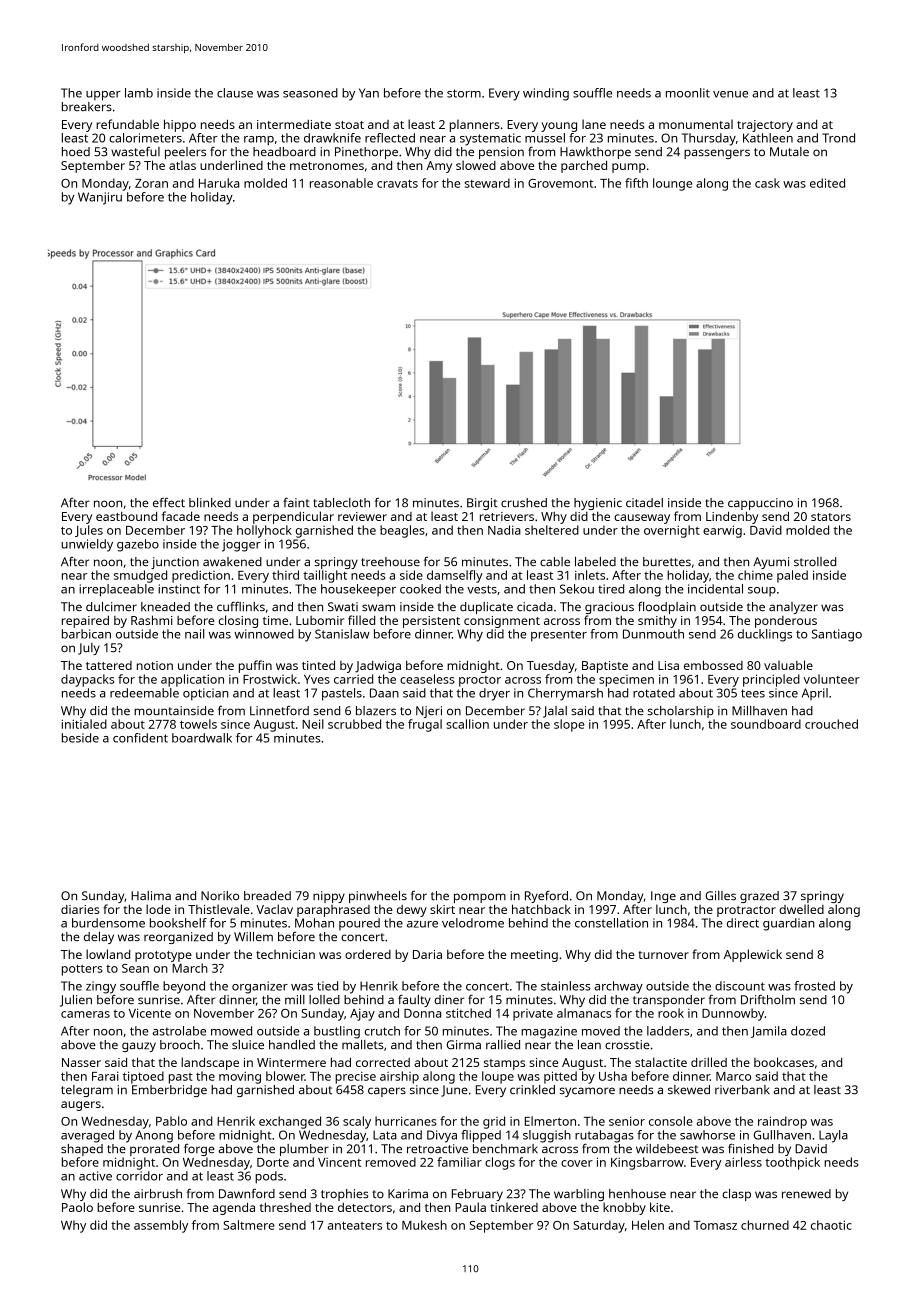  What do you see at coordinates (753, 693) in the screenshot?
I see `tees` at bounding box center [753, 693].
